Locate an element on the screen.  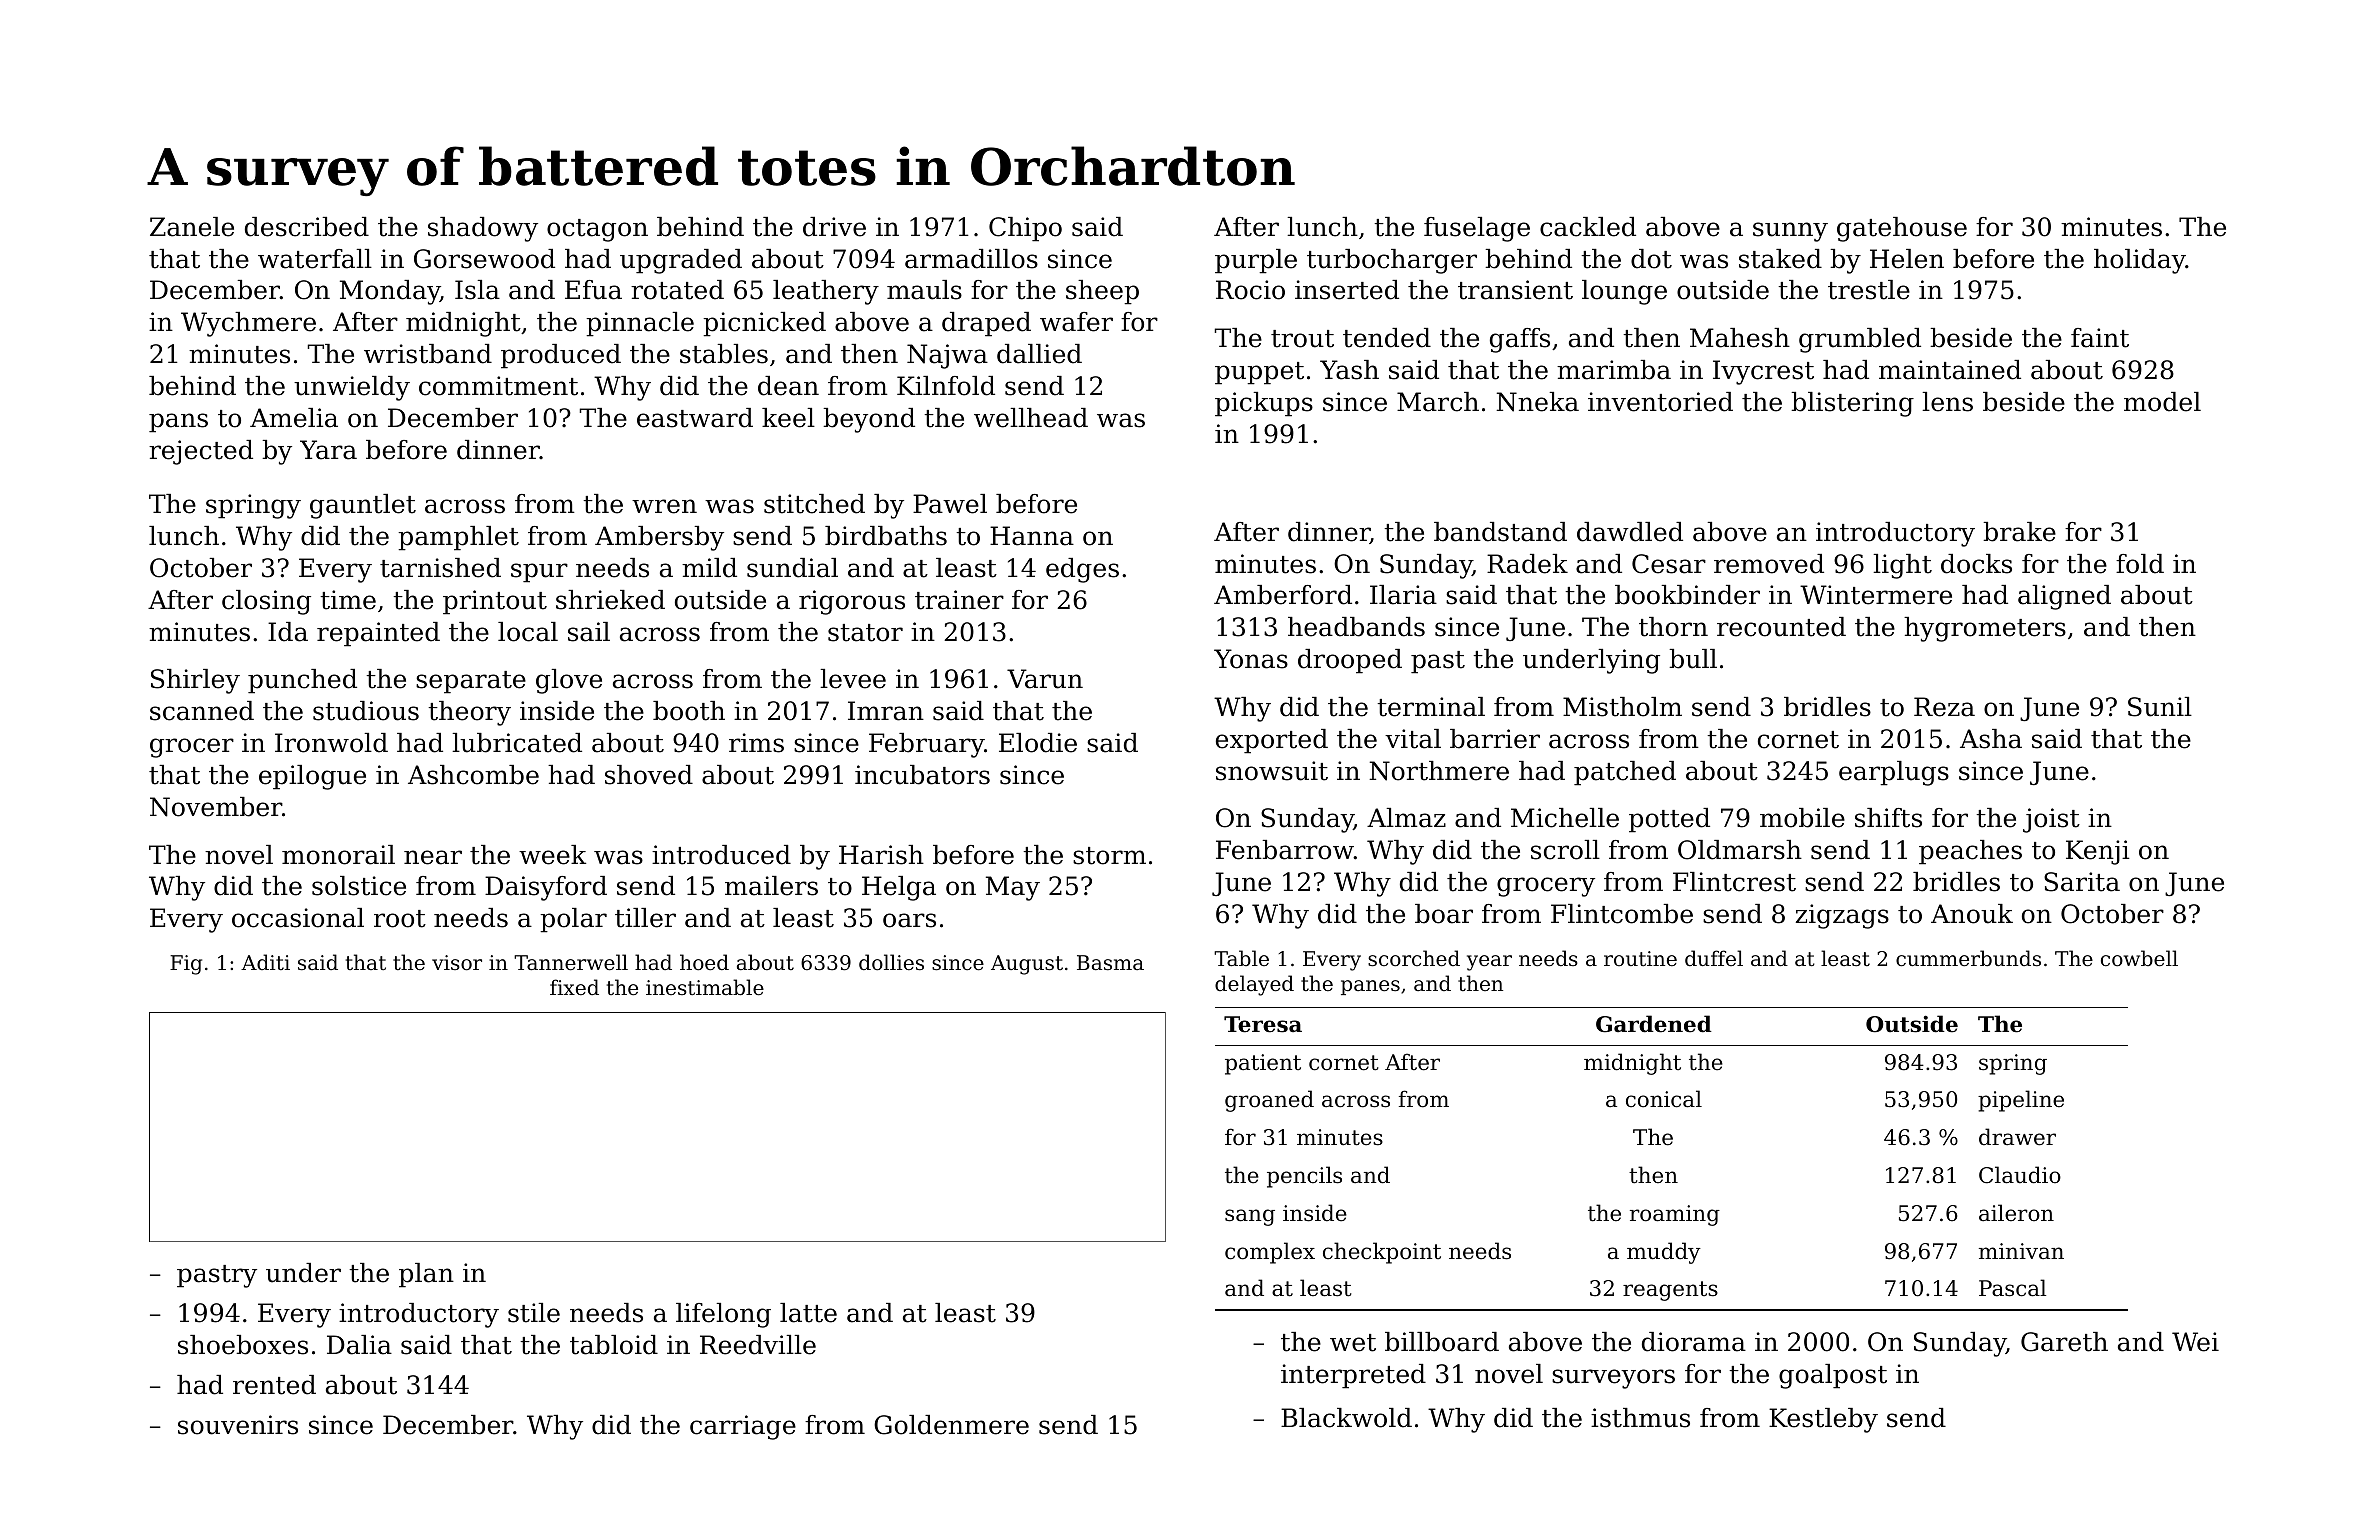
sheep is located at coordinates (1102, 292).
